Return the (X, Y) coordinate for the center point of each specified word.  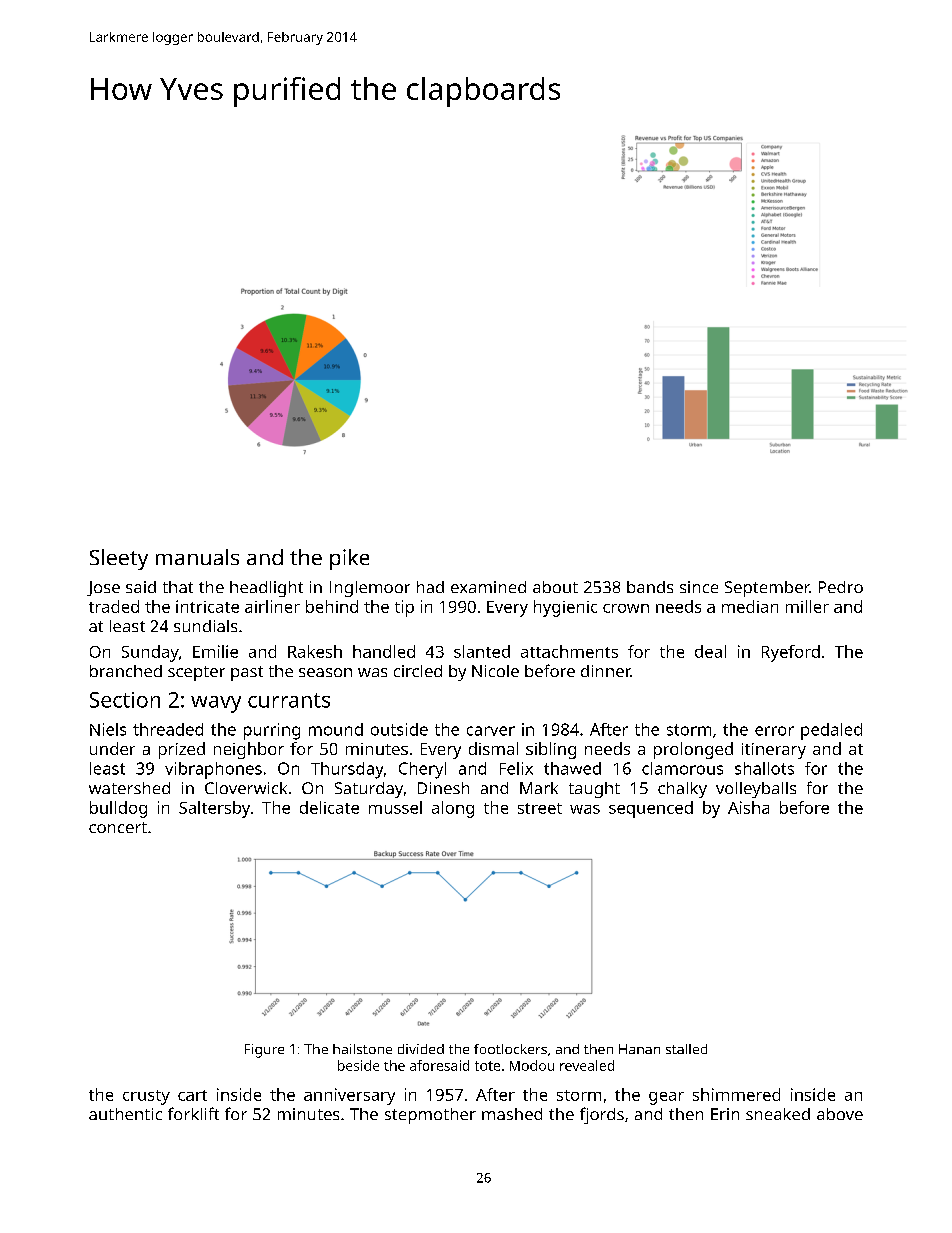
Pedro (841, 587)
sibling (551, 750)
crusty (146, 1097)
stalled (686, 1049)
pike (349, 559)
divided (421, 1049)
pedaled (831, 731)
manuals (197, 557)
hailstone (362, 1049)
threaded (168, 729)
